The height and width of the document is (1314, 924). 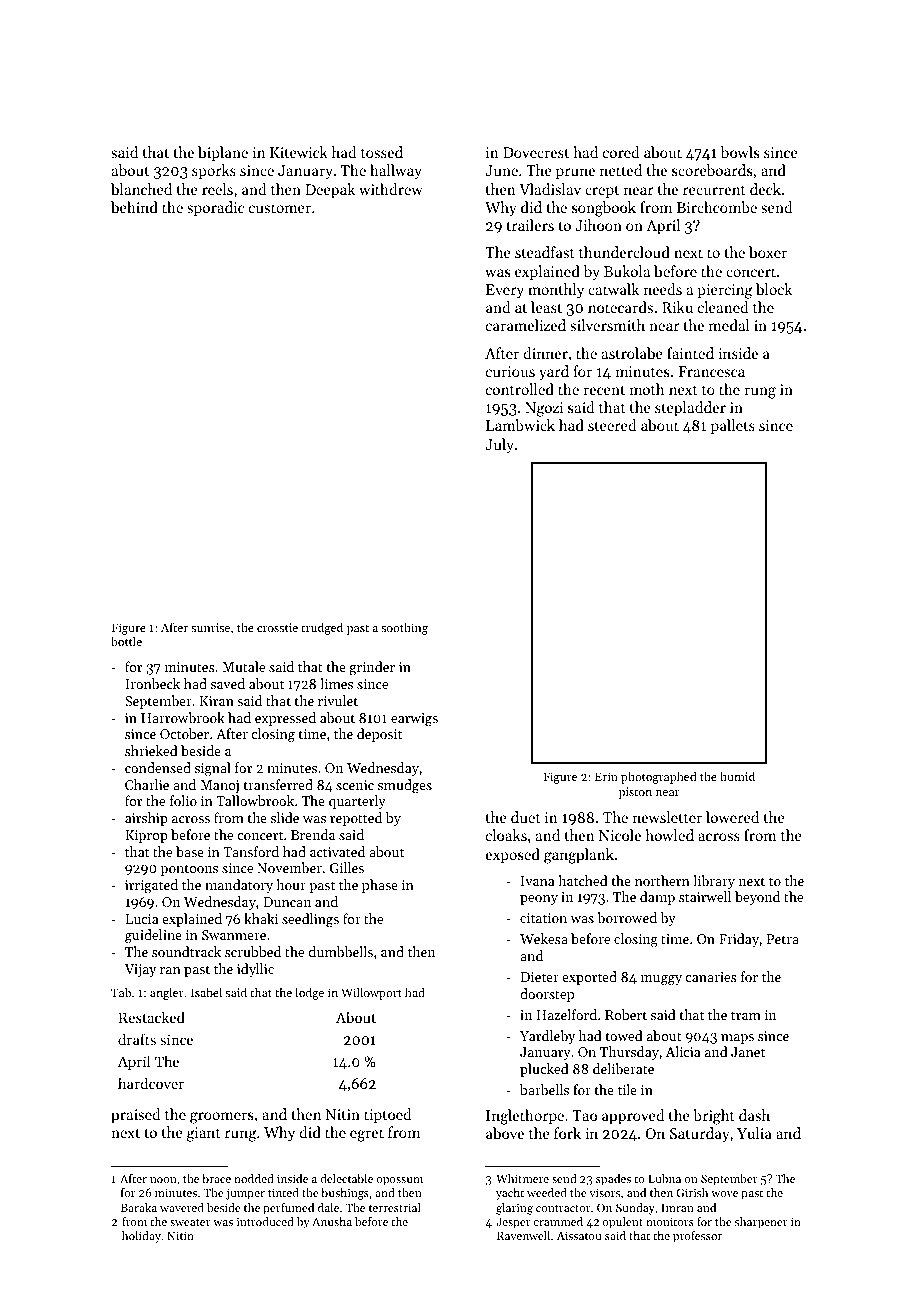 I want to click on wavered, so click(x=182, y=1207).
